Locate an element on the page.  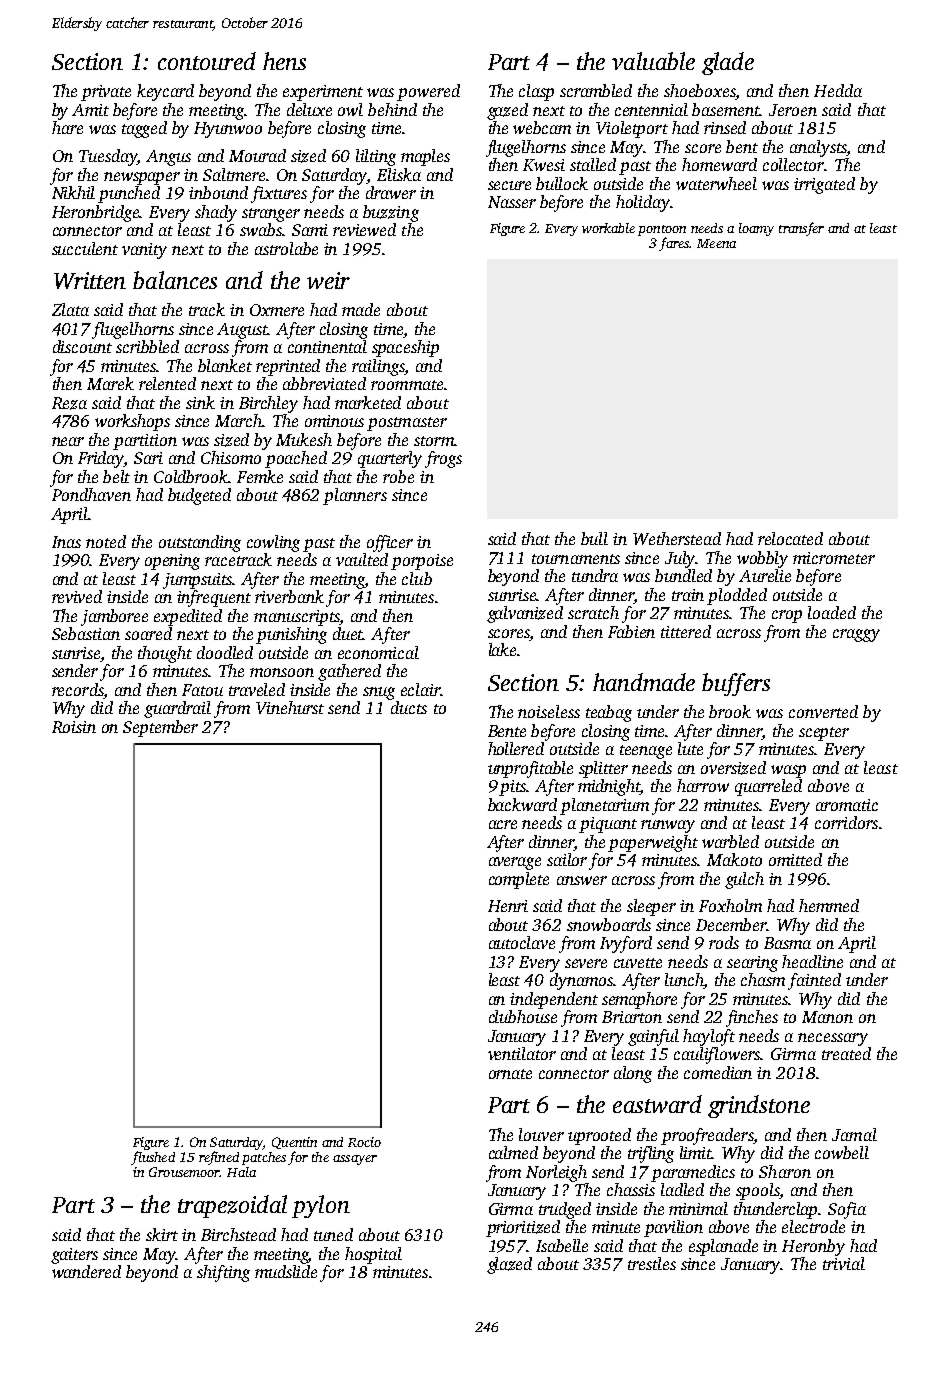
glade is located at coordinates (728, 63).
